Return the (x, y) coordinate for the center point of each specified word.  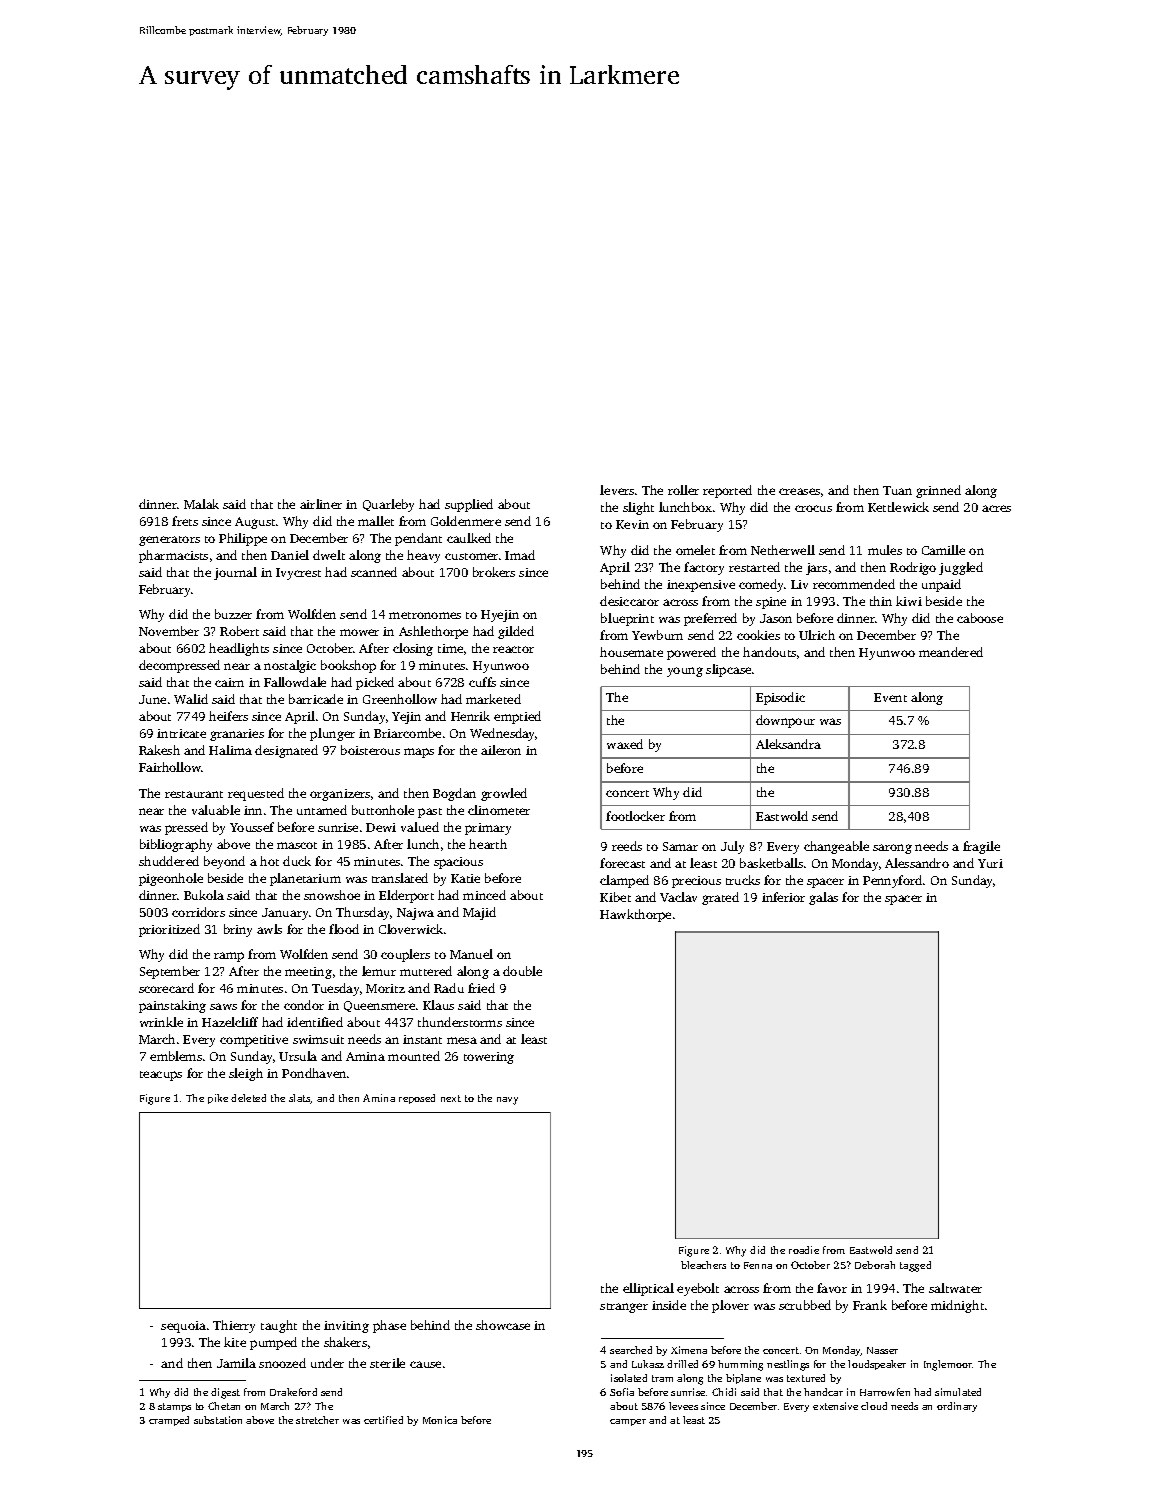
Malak (201, 504)
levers (617, 490)
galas (823, 898)
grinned (938, 491)
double (522, 971)
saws (223, 1006)
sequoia (183, 1327)
